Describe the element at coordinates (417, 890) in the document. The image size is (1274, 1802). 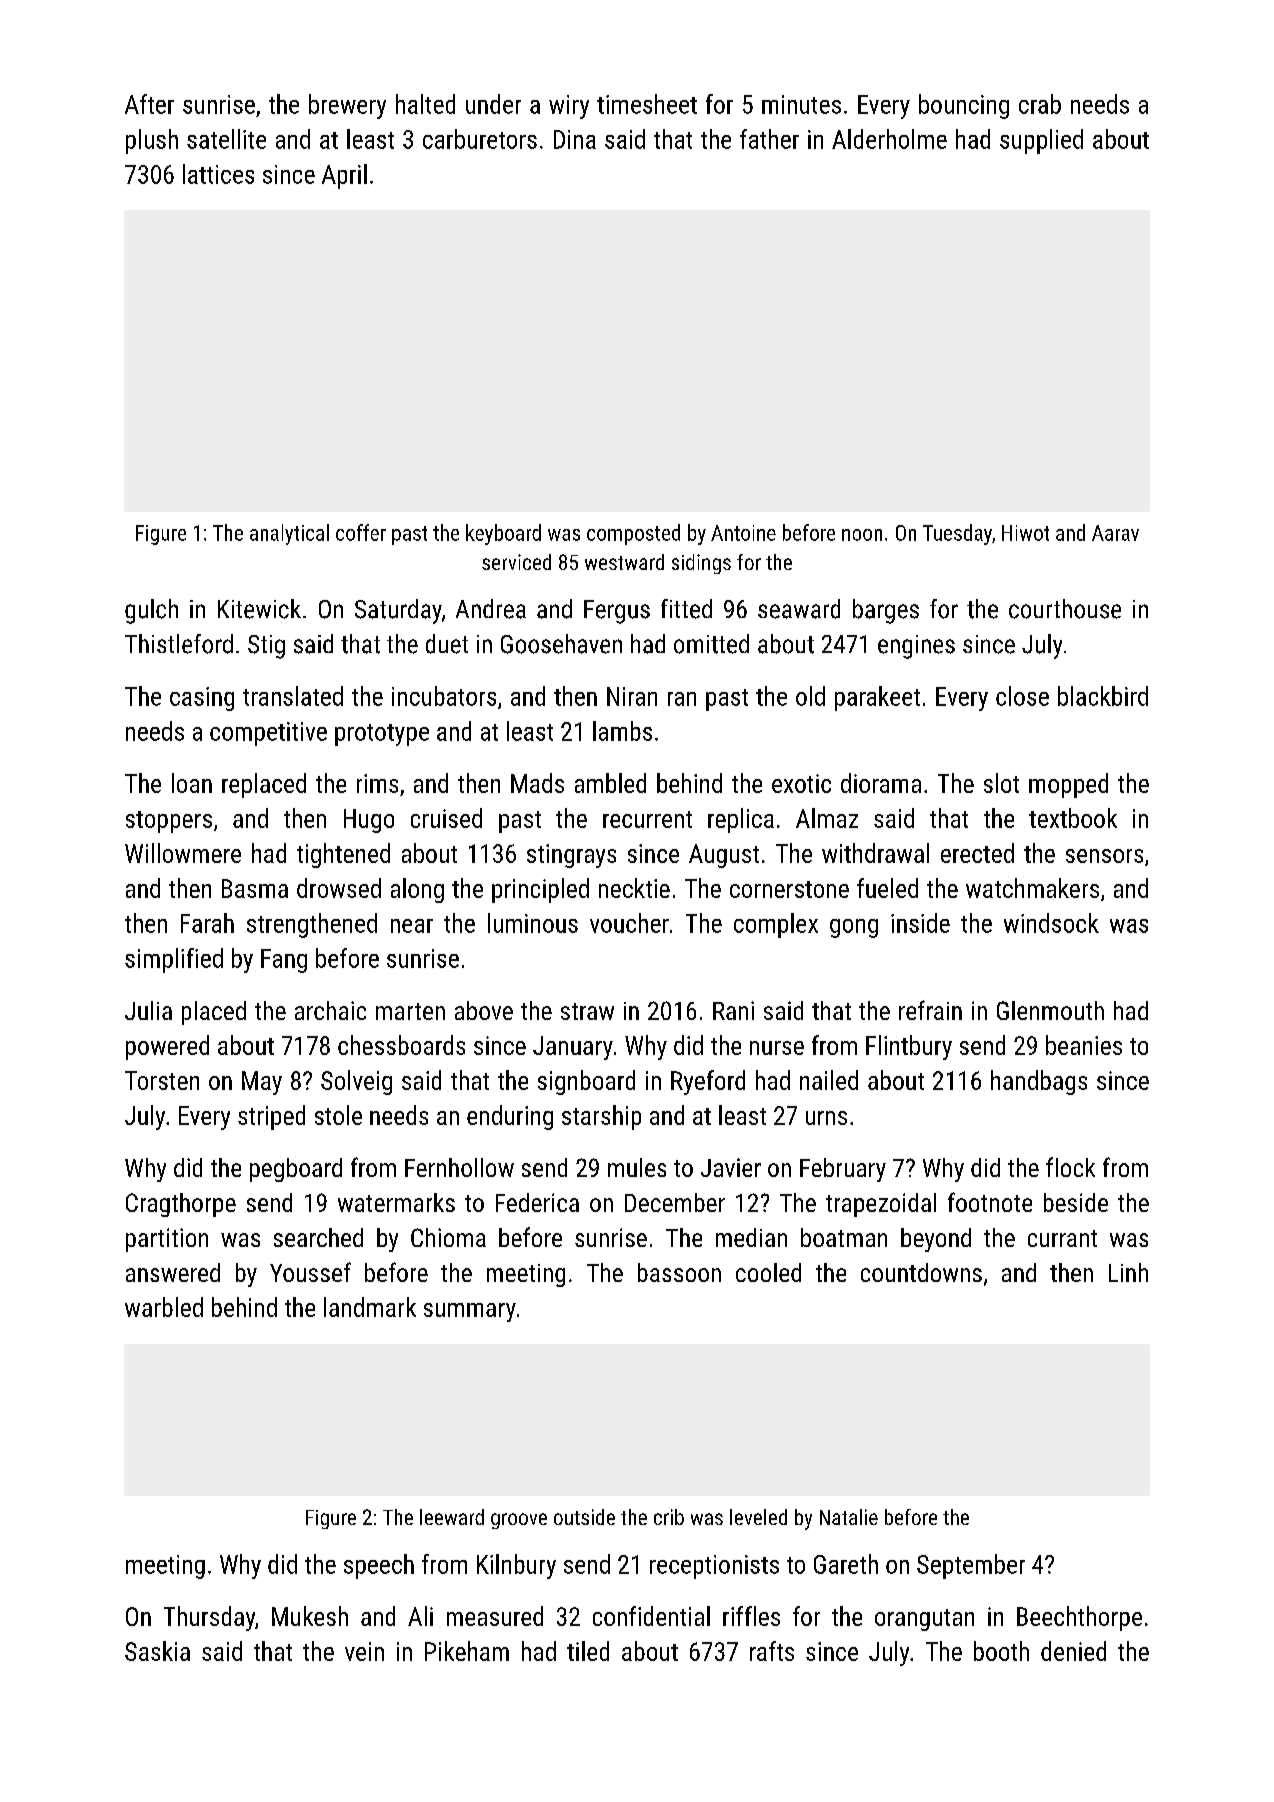
I see `along` at that location.
